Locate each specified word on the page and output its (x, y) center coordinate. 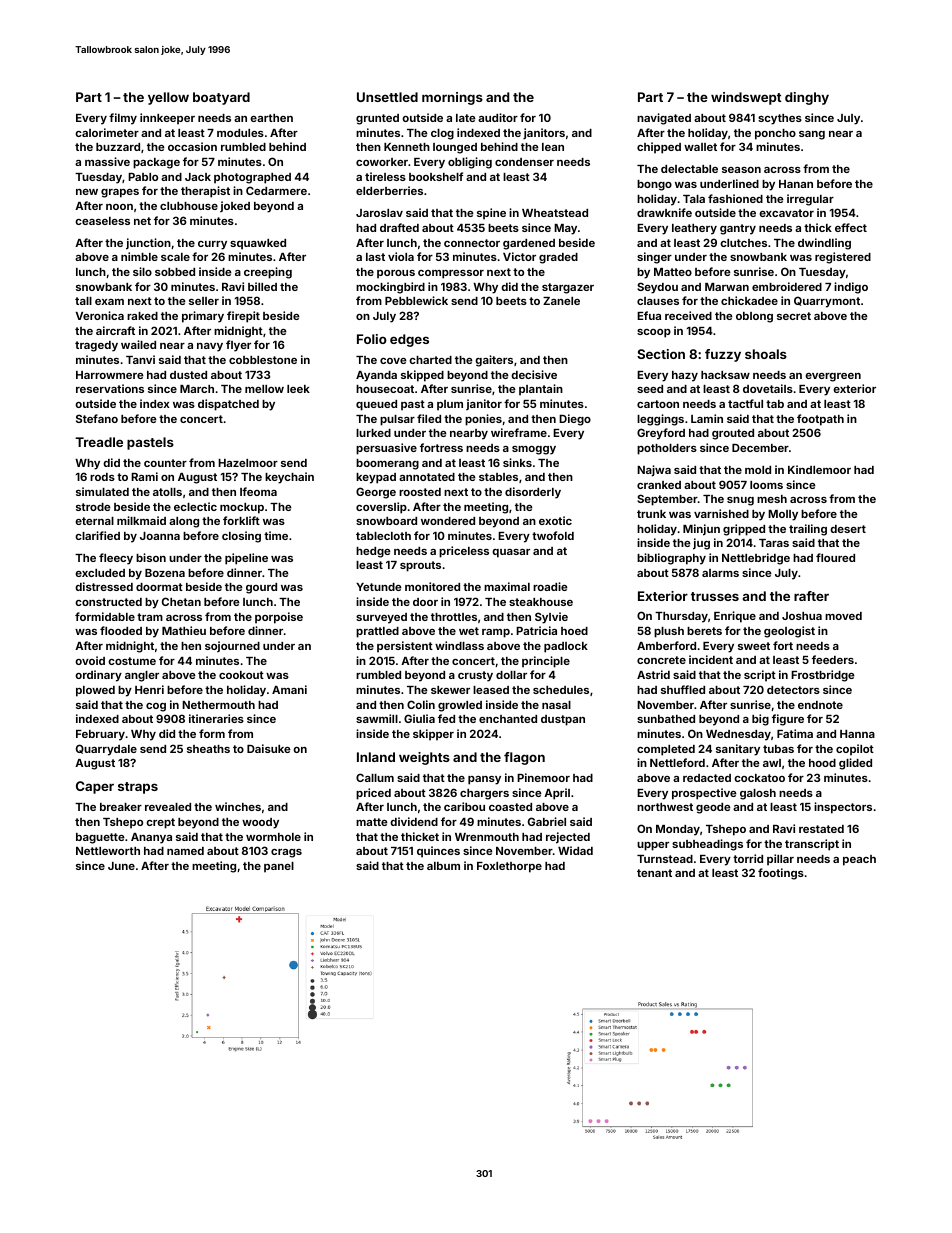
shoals (766, 354)
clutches (743, 243)
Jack (198, 177)
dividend (414, 821)
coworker (382, 162)
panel (279, 867)
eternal (94, 521)
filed (429, 418)
